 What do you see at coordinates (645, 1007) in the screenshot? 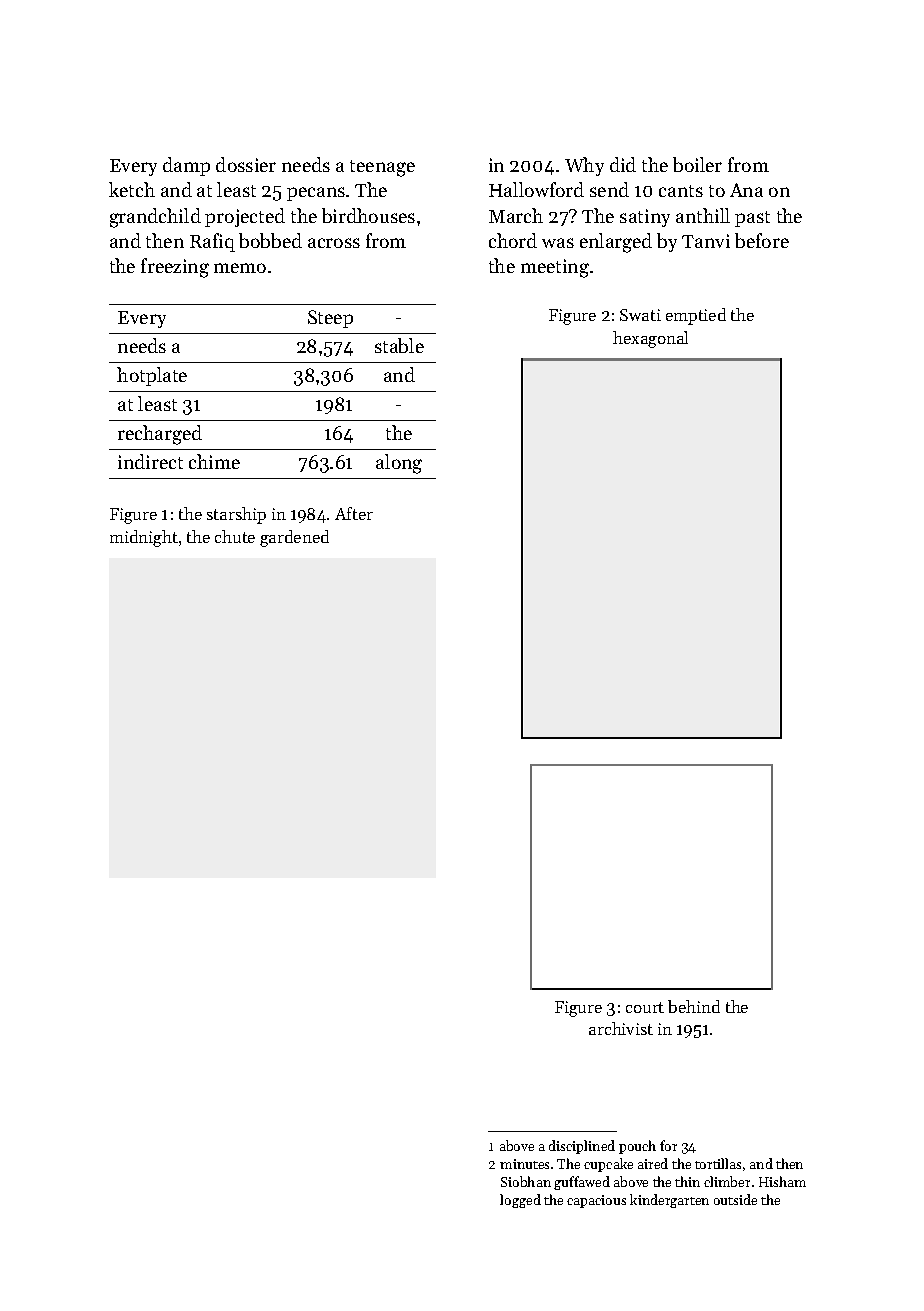
I see `court` at bounding box center [645, 1007].
